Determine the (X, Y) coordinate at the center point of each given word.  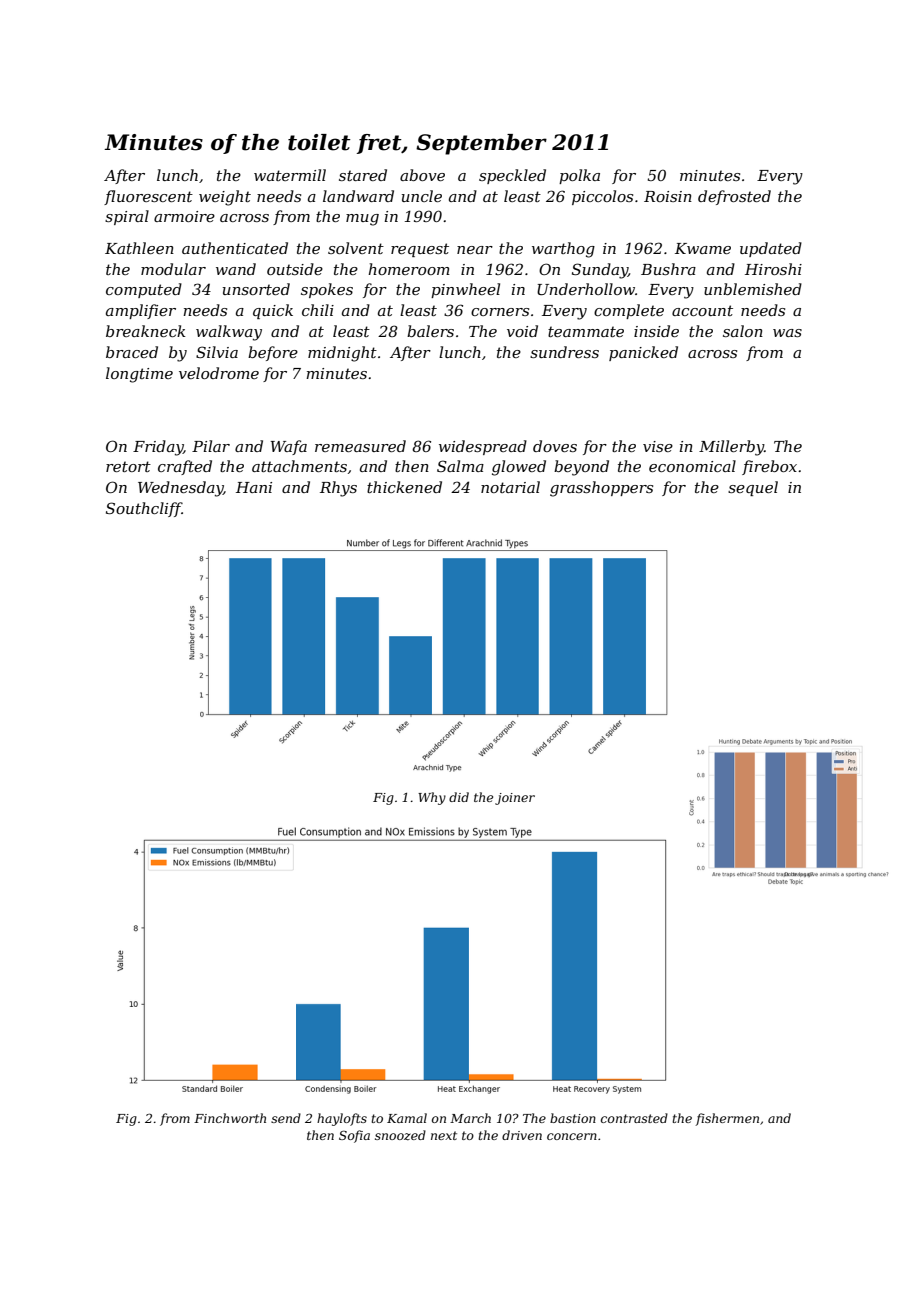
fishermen (727, 1119)
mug (362, 220)
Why (432, 798)
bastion (573, 1118)
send (286, 1118)
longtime (139, 375)
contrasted (634, 1118)
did (459, 797)
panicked (643, 353)
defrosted (734, 197)
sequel (753, 488)
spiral (127, 217)
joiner (515, 799)
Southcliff (144, 509)
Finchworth (230, 1118)
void (522, 331)
